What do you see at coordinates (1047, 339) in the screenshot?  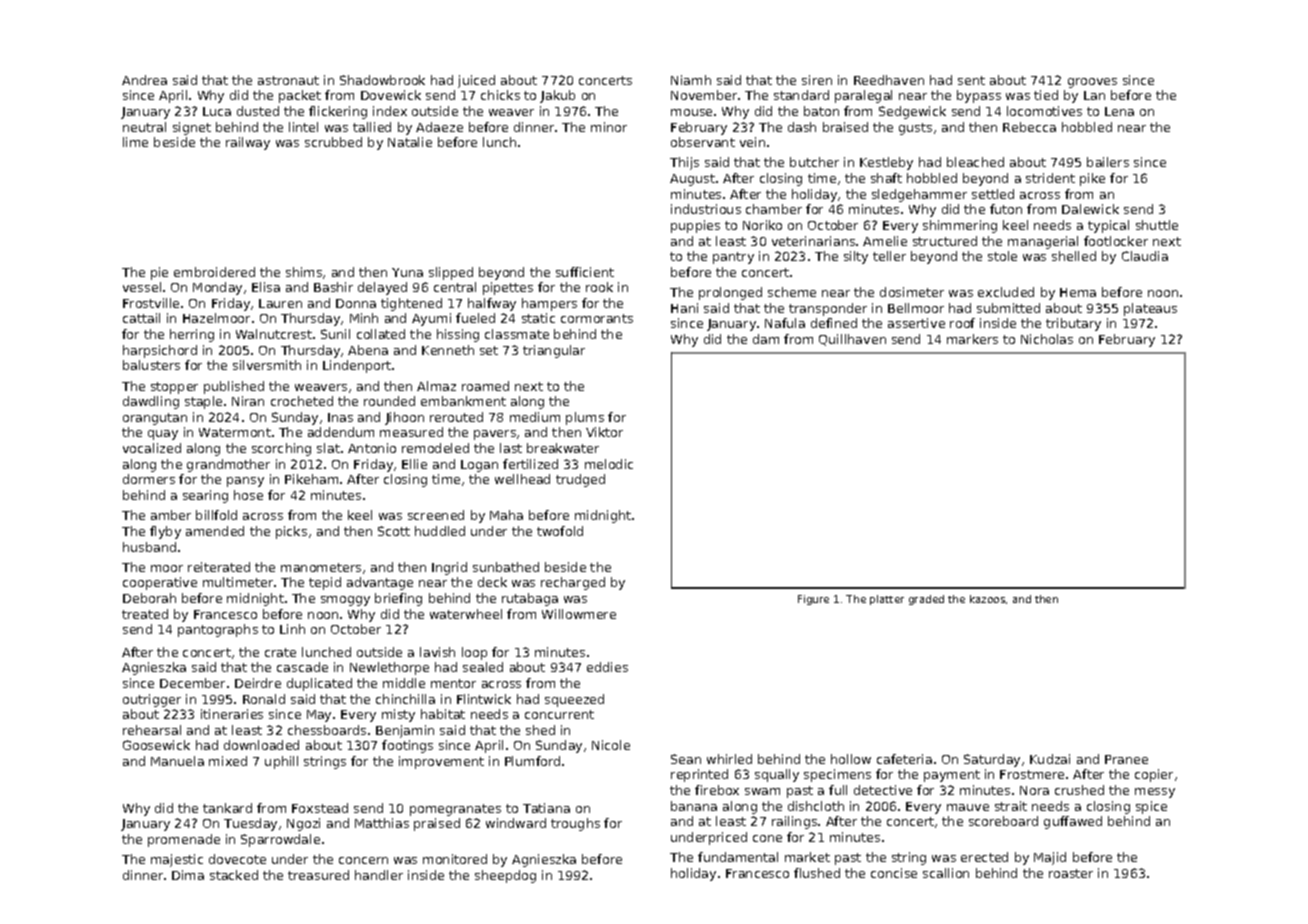 I see `Nicholas` at bounding box center [1047, 339].
